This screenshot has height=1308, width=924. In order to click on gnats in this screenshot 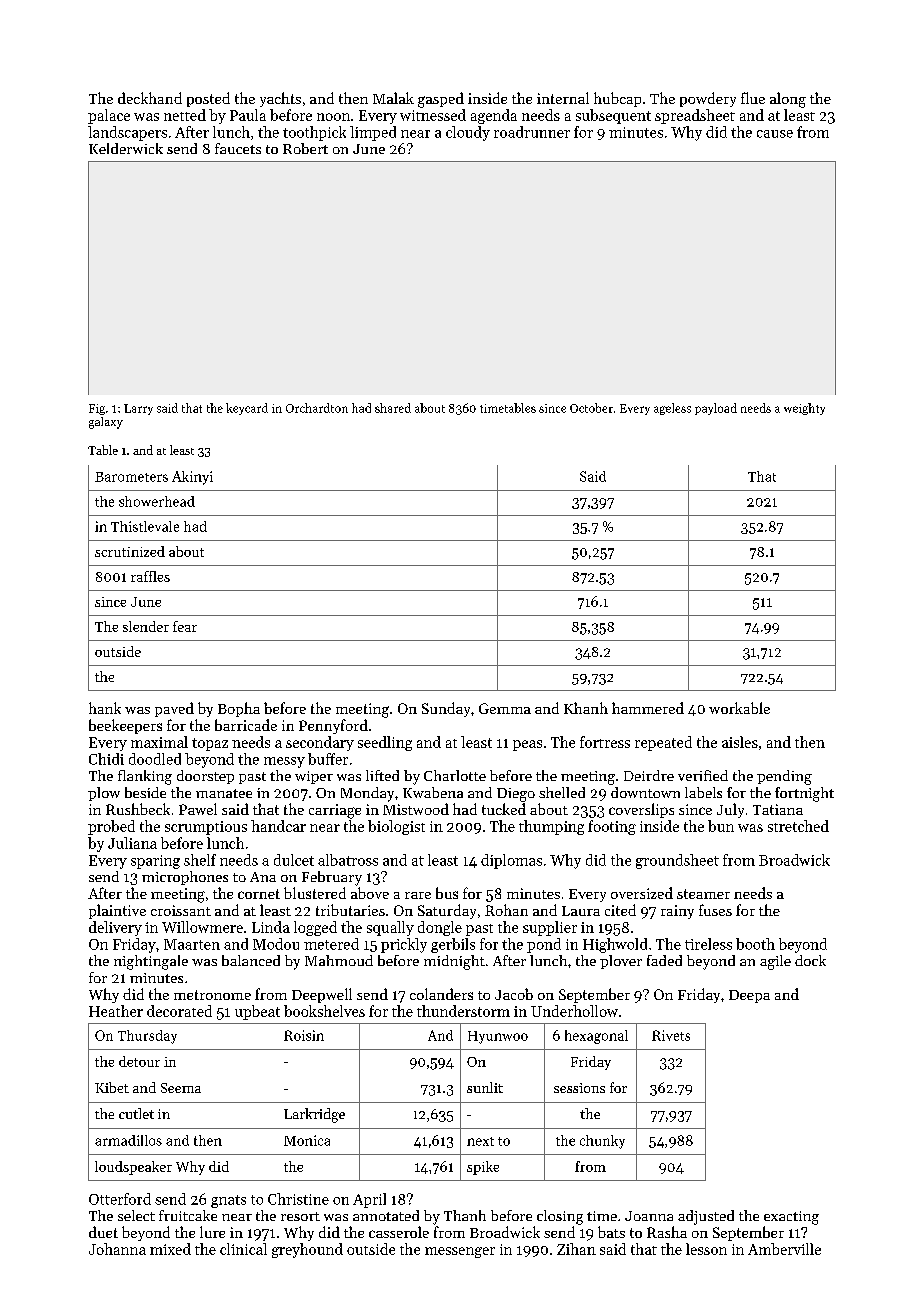, I will do `click(228, 1201)`.
